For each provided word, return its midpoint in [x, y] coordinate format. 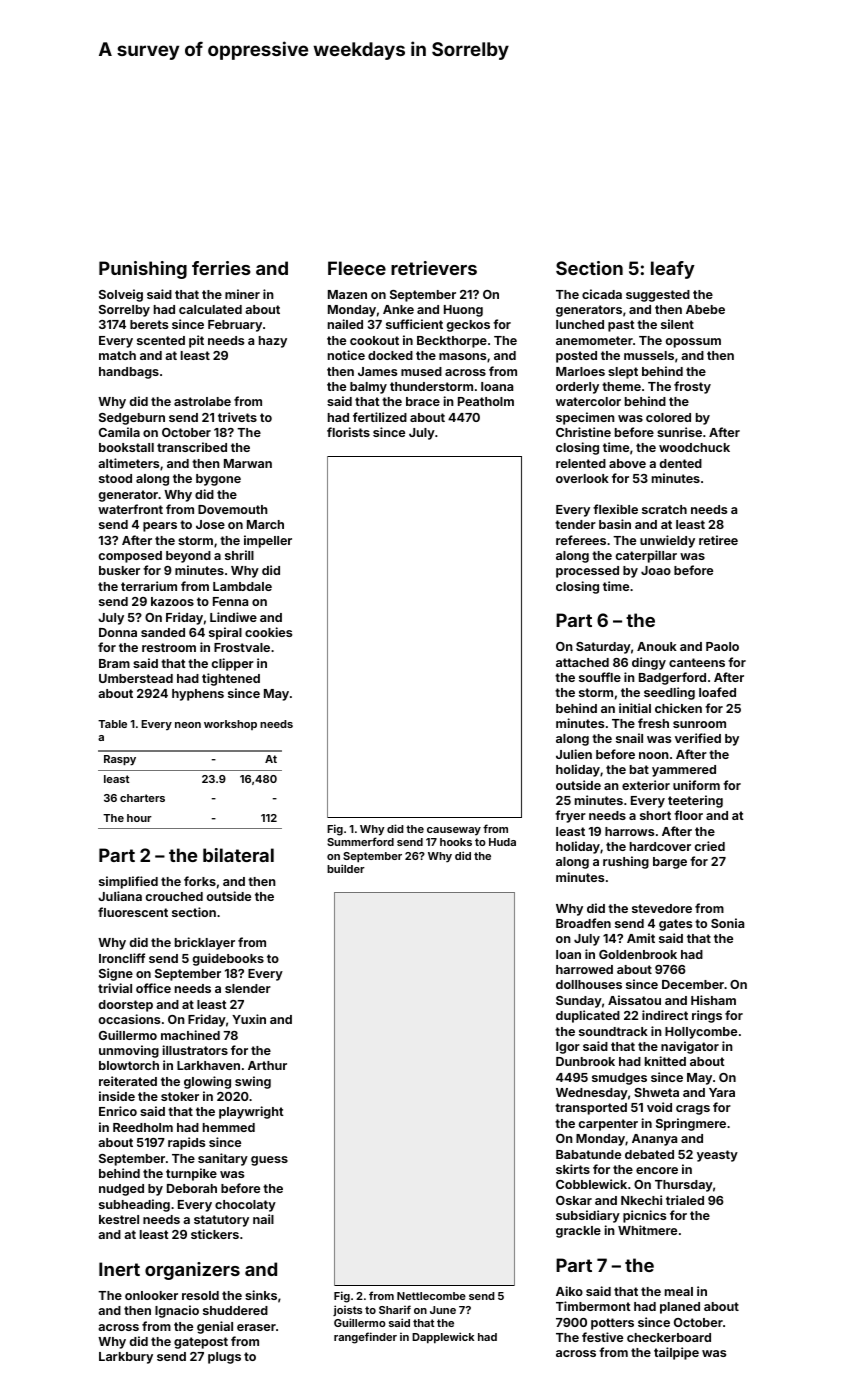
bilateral [238, 855]
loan [568, 954]
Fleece [357, 268]
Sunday [579, 1002]
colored [668, 417]
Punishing [143, 270]
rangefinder [365, 1338]
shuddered [235, 1310]
